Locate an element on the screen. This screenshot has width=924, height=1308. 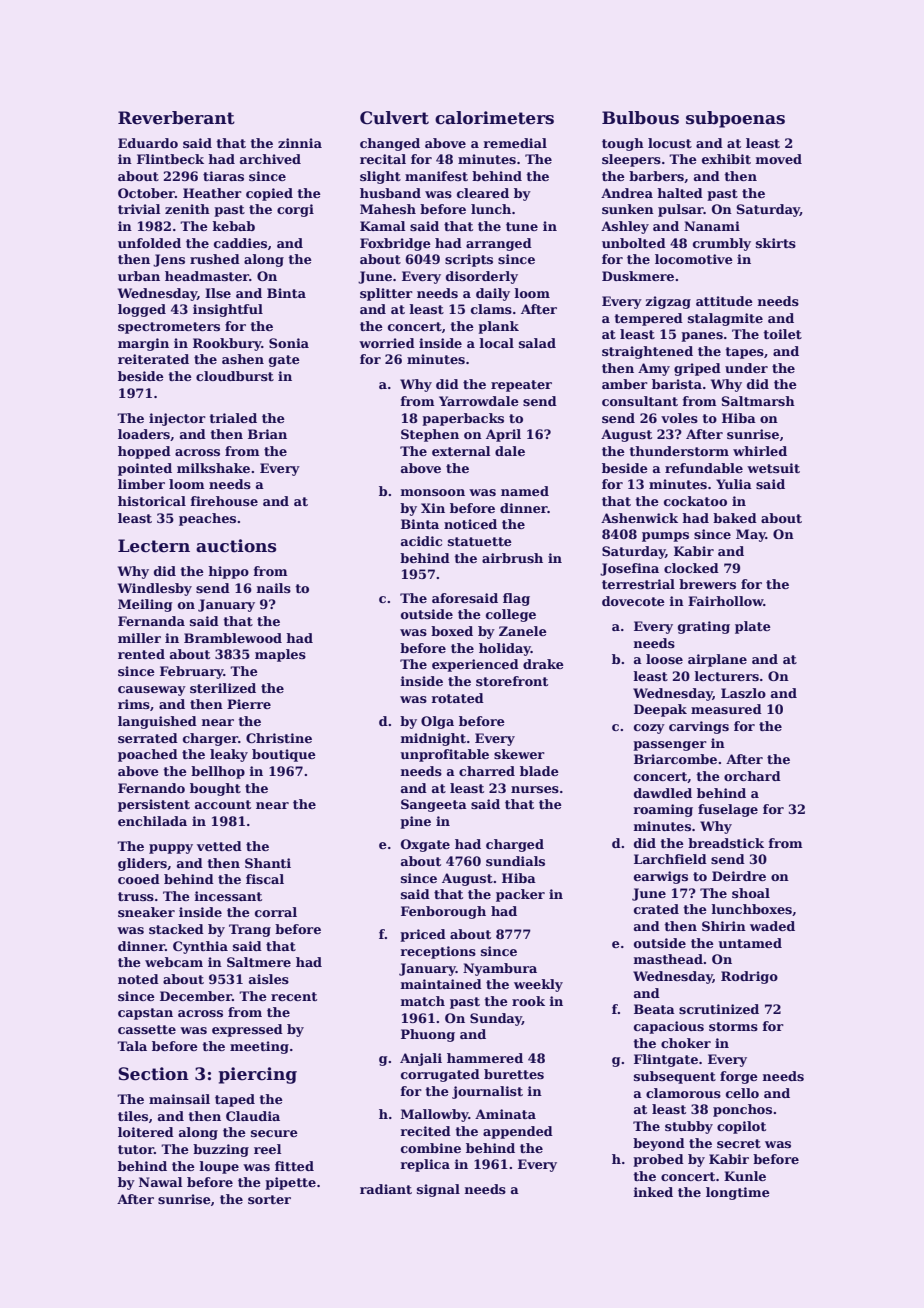
subpoenas is located at coordinates (735, 119).
